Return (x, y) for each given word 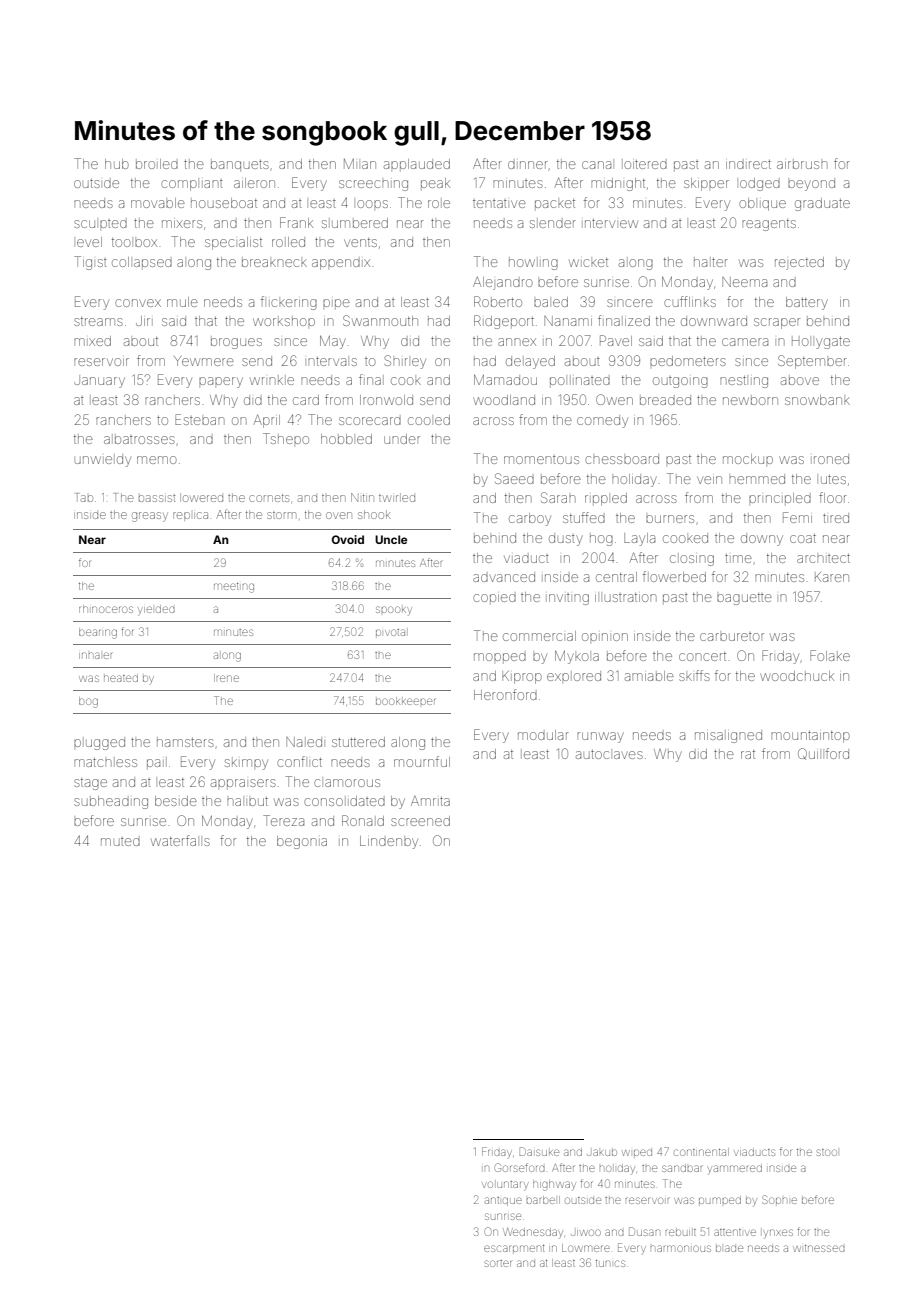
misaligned (728, 736)
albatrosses (139, 440)
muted (120, 842)
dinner (528, 165)
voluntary (505, 1186)
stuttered (358, 742)
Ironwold (386, 400)
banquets (240, 165)
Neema (744, 282)
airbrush (802, 165)
